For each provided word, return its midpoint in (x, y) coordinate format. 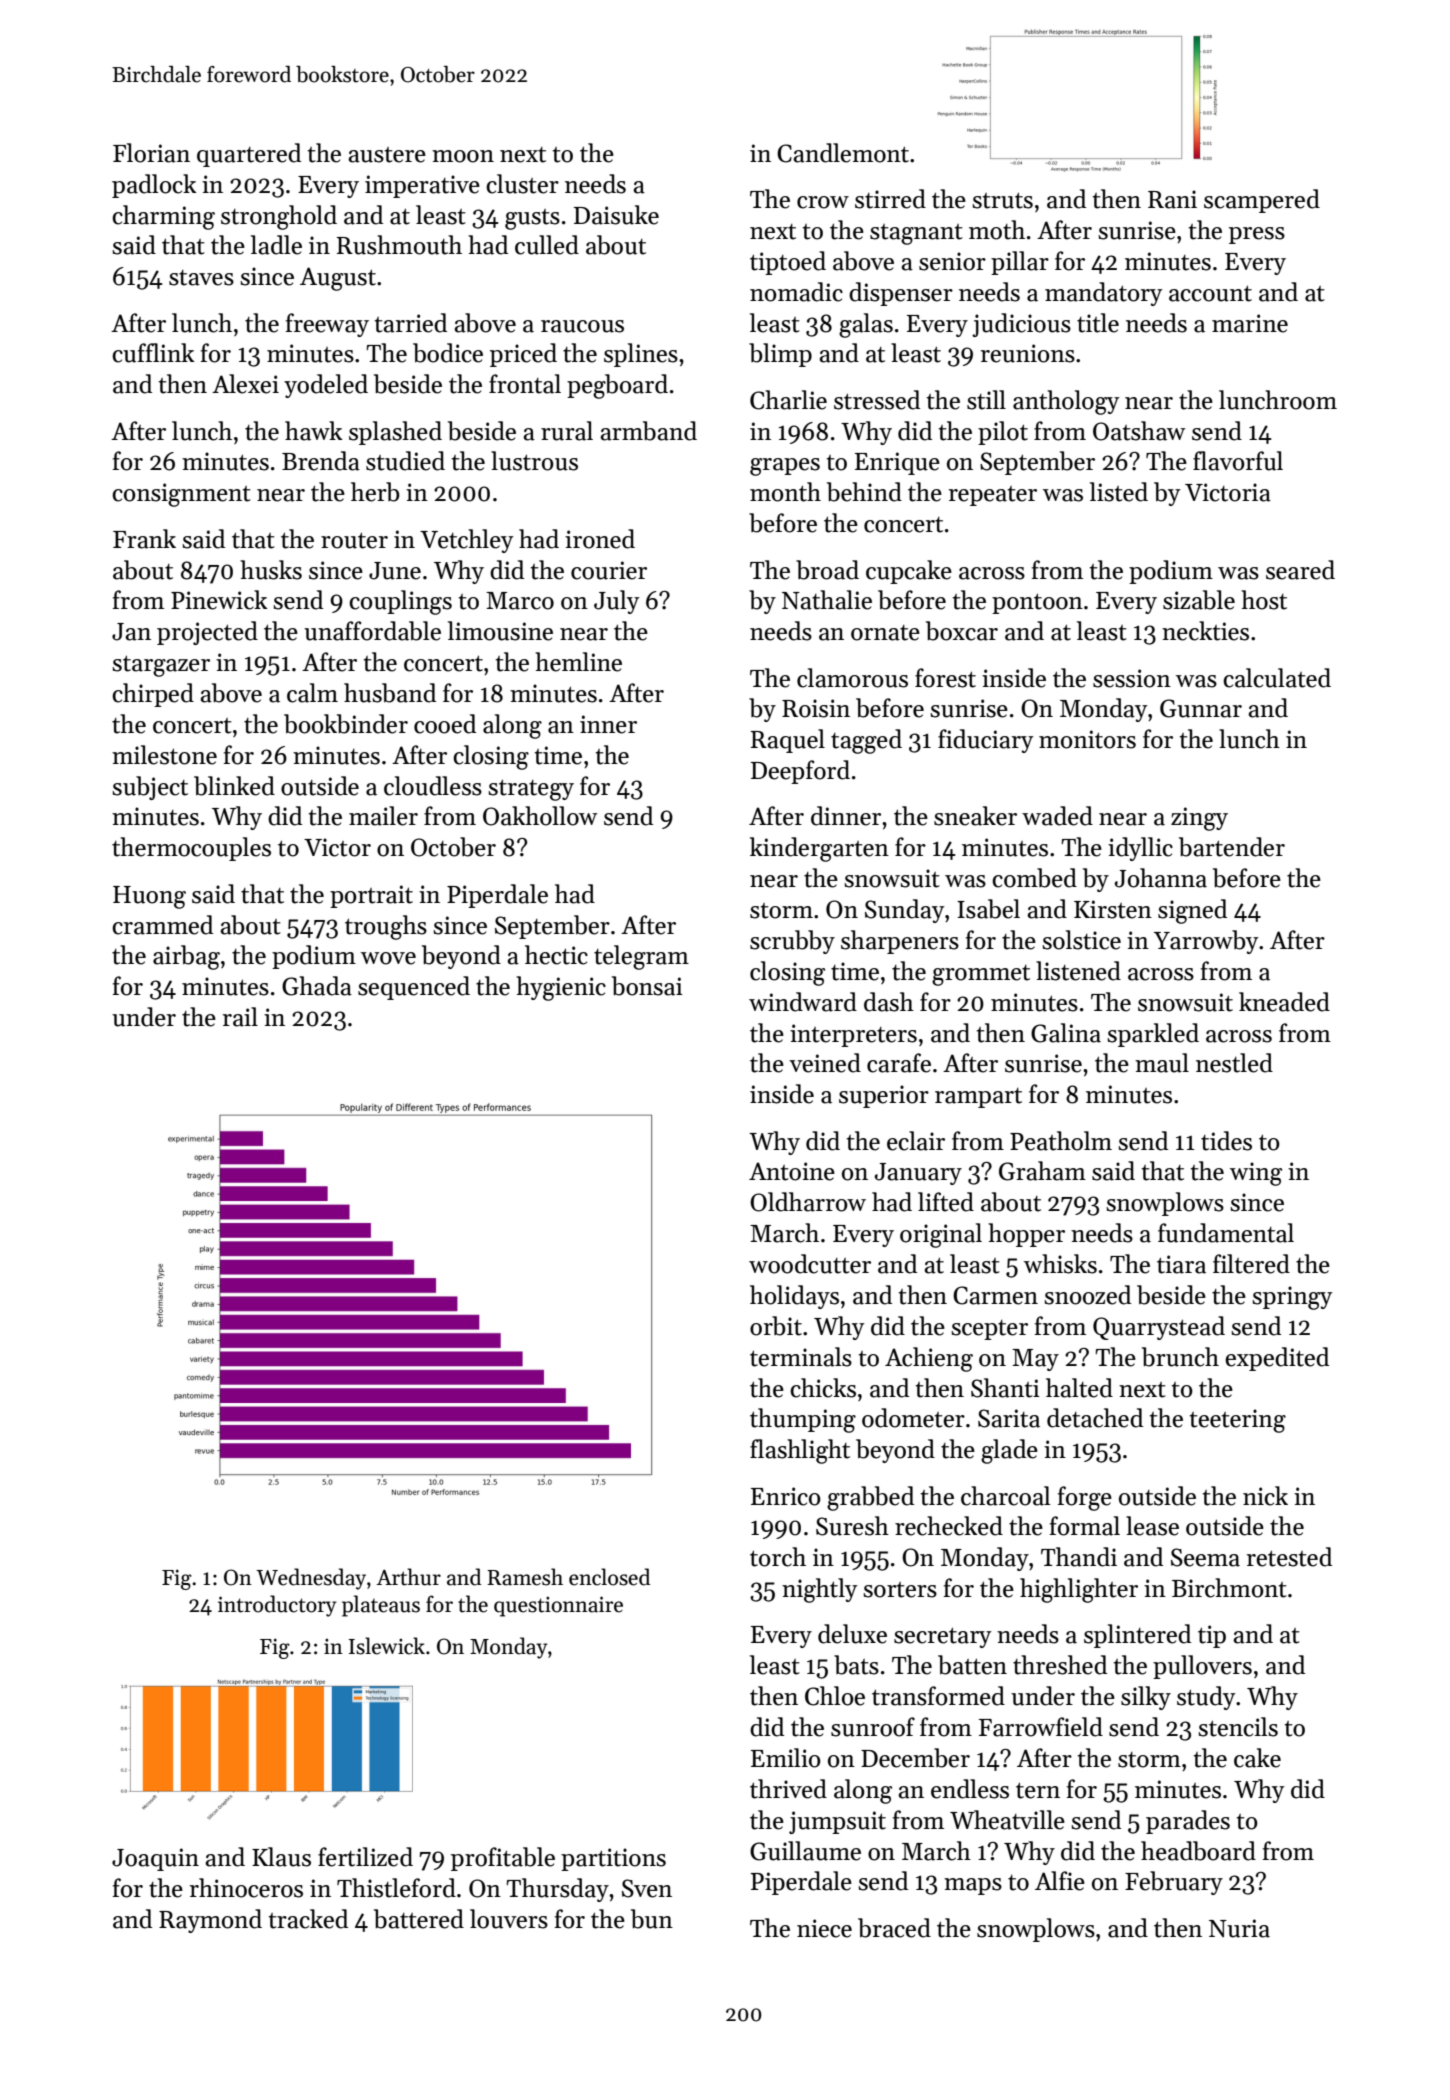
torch (778, 1557)
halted (1079, 1388)
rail (240, 1017)
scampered (1262, 201)
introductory (277, 1606)
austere (387, 155)
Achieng (929, 1359)
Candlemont (843, 153)
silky (1146, 1698)
